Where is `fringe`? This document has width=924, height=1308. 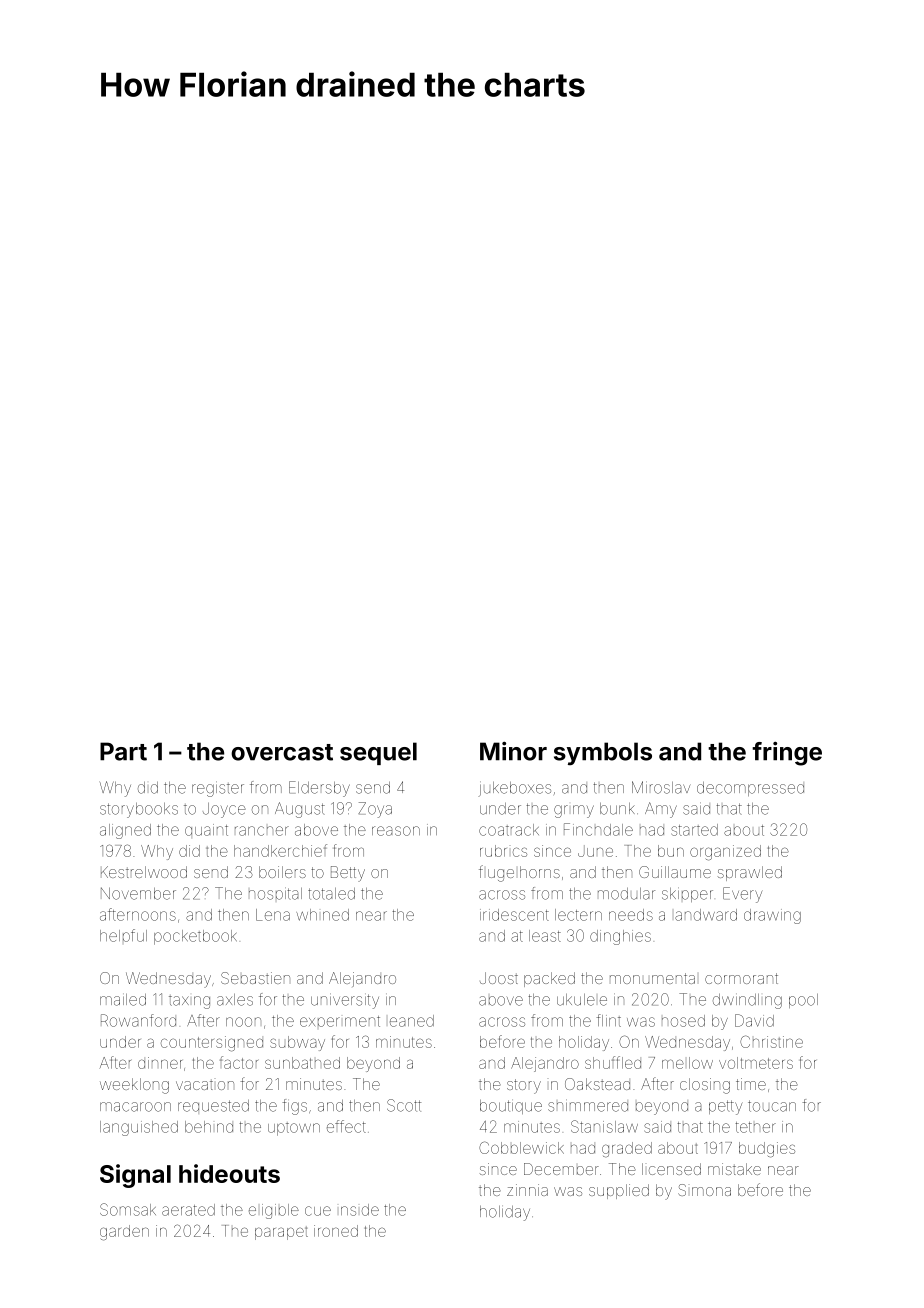 fringe is located at coordinates (787, 754).
